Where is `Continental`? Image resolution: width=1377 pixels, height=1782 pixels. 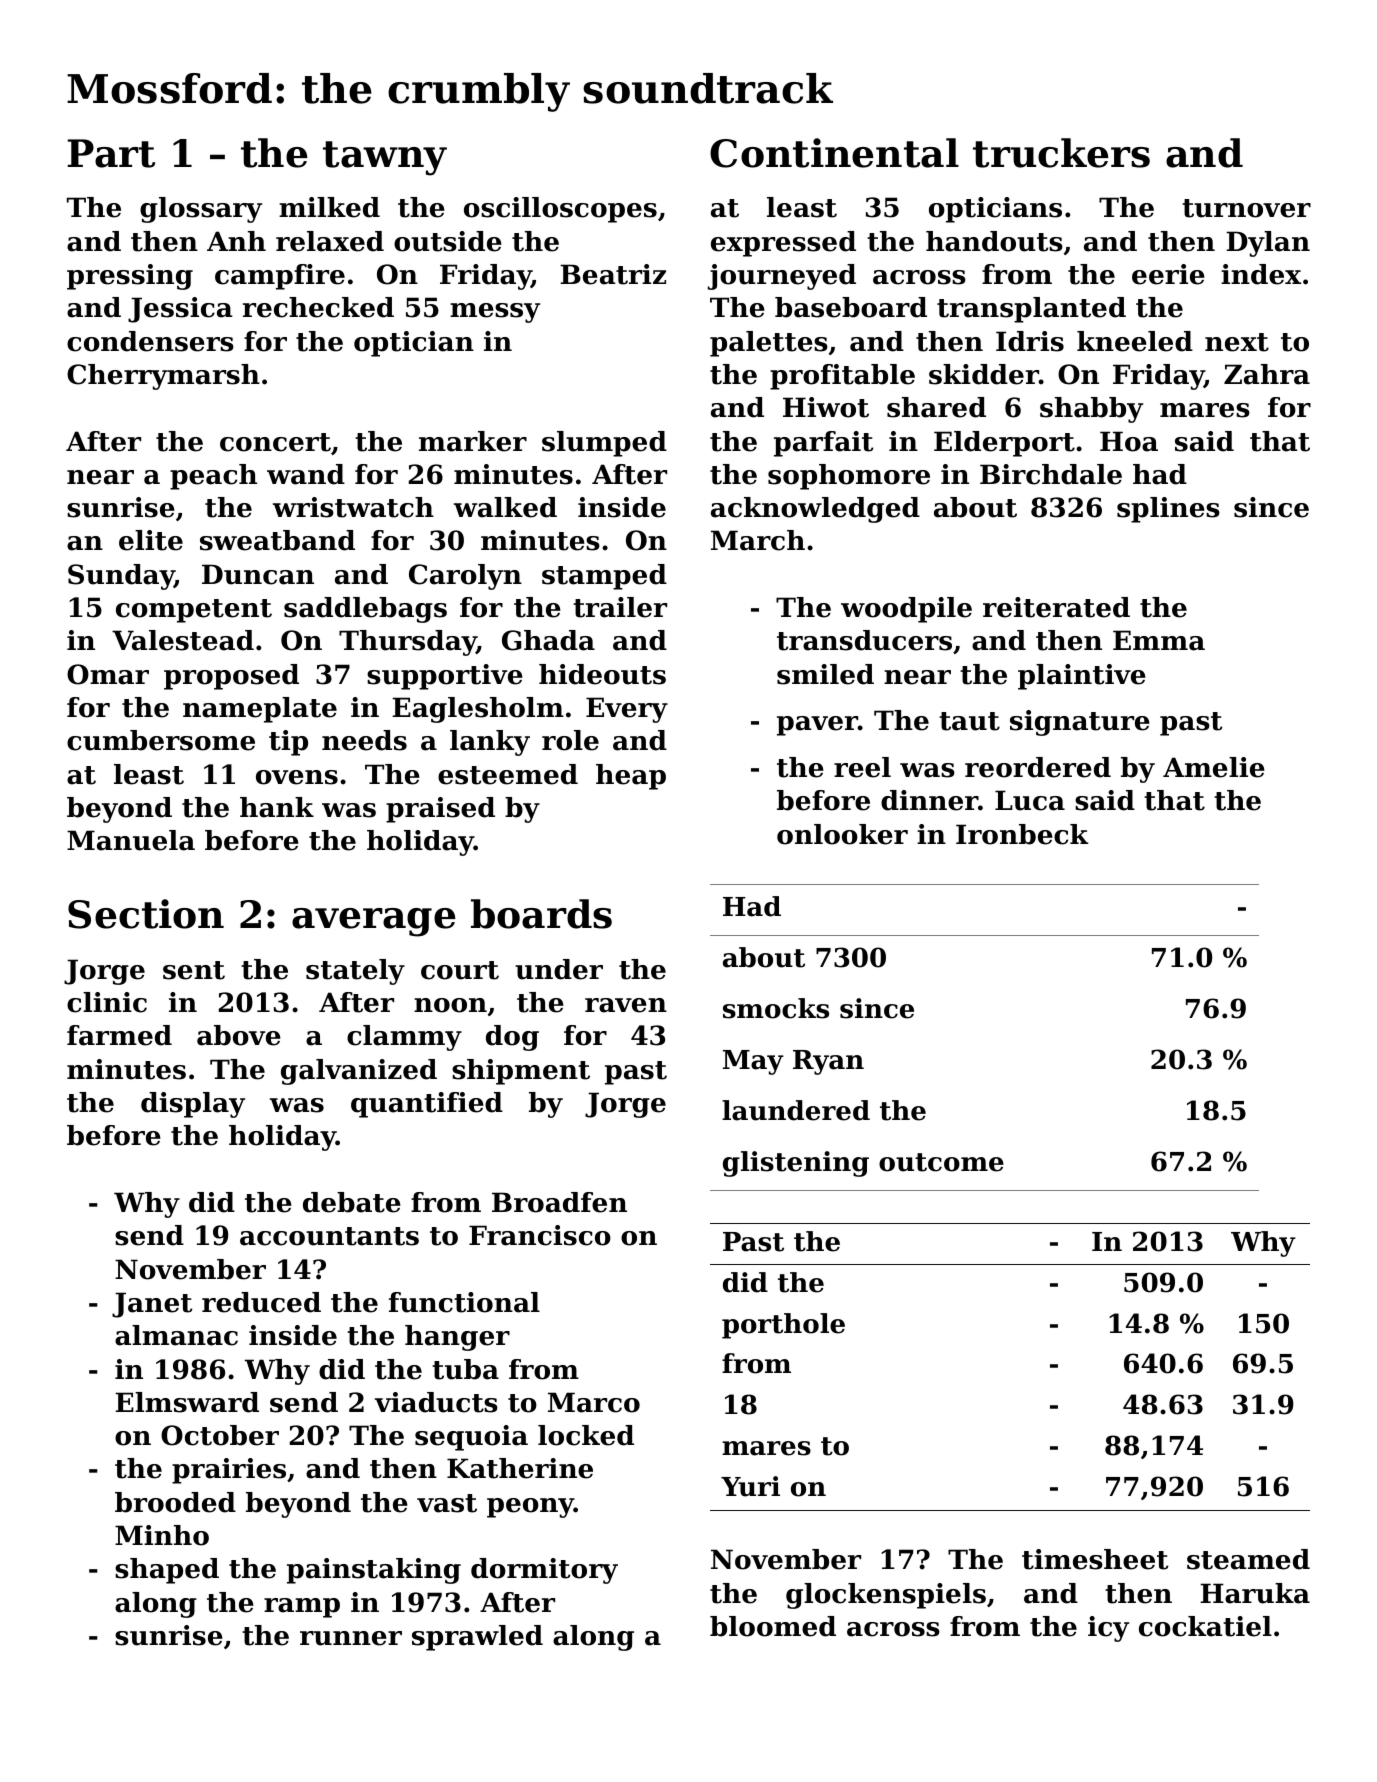
Continental is located at coordinates (834, 153).
